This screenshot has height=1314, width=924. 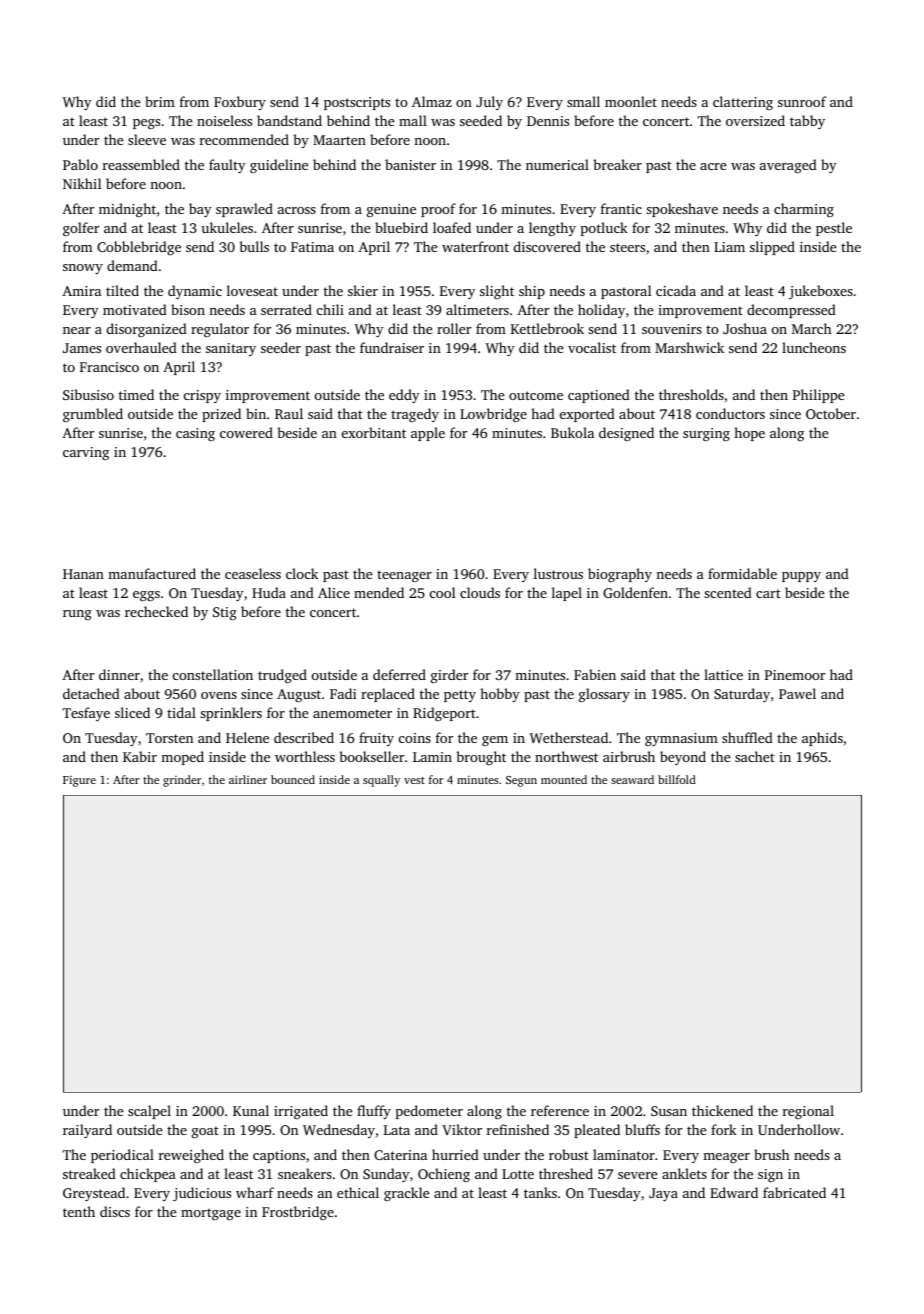 I want to click on jukeboxes, so click(x=821, y=292).
